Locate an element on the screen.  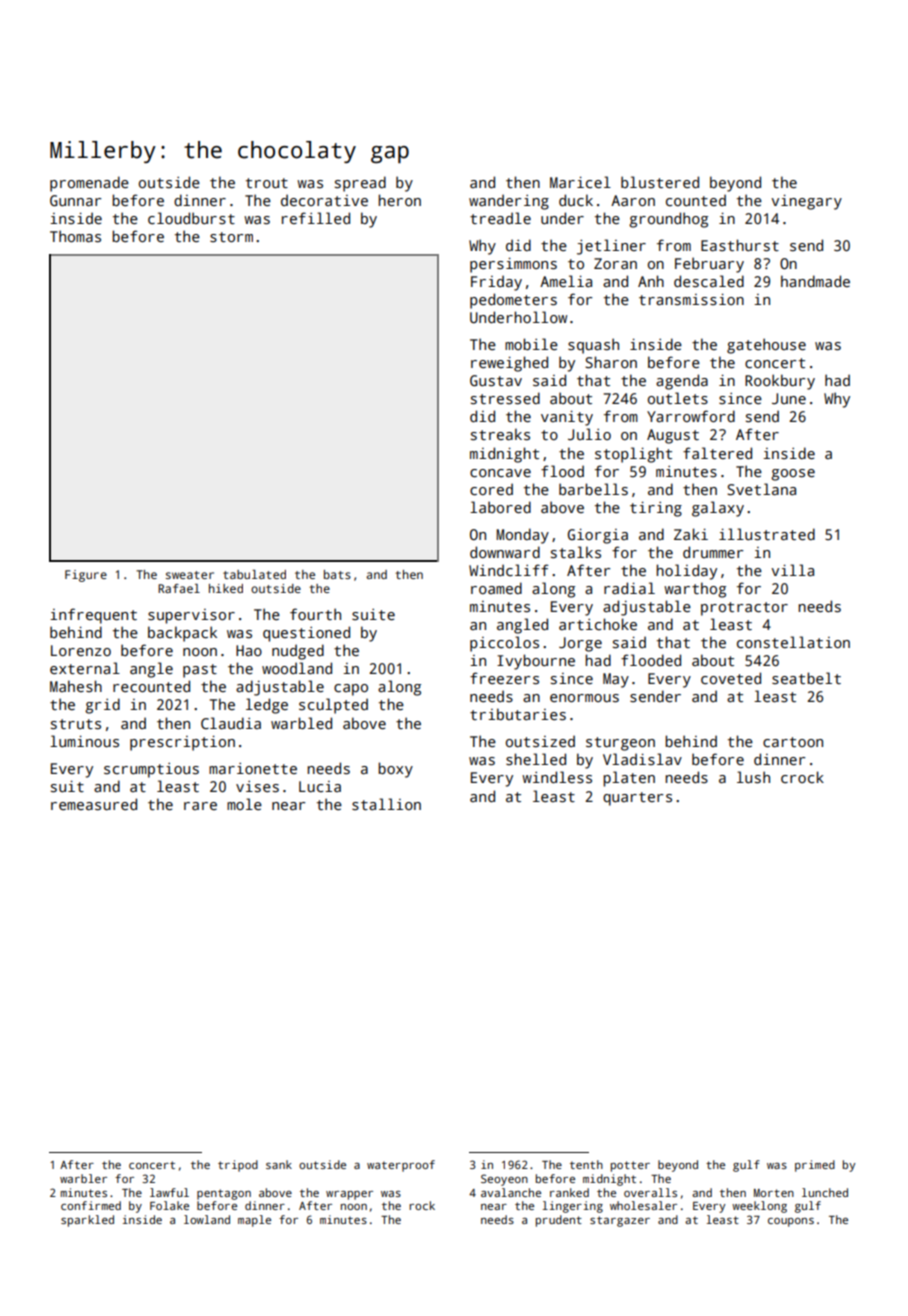
seatbelt is located at coordinates (806, 678).
